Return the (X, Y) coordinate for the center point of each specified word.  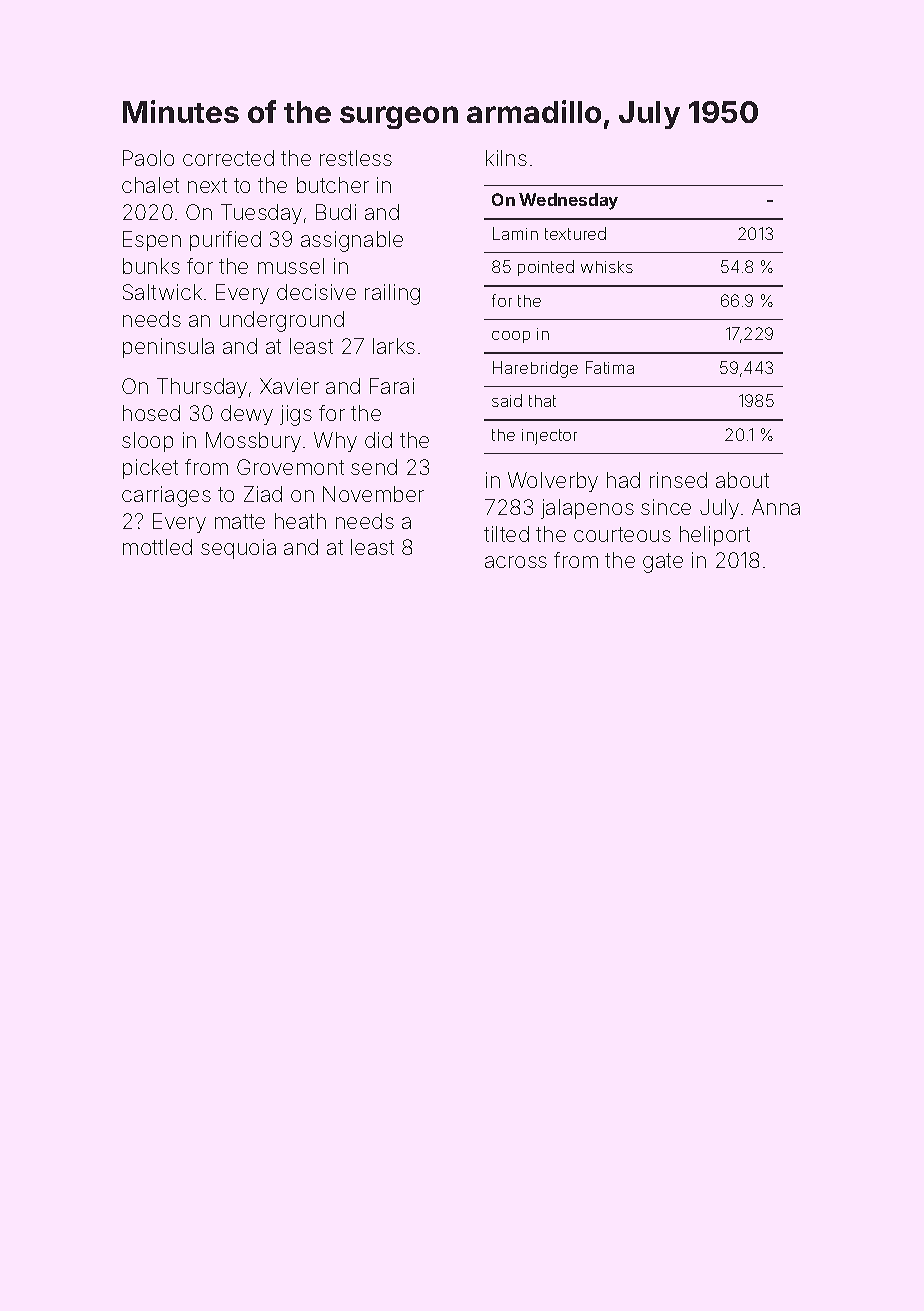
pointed (546, 268)
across (516, 562)
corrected (228, 158)
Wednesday (568, 201)
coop (511, 337)
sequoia (238, 549)
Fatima (610, 367)
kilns (506, 158)
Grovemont (290, 467)
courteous (622, 534)
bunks (151, 266)
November (373, 494)
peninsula (168, 348)
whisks (607, 267)
